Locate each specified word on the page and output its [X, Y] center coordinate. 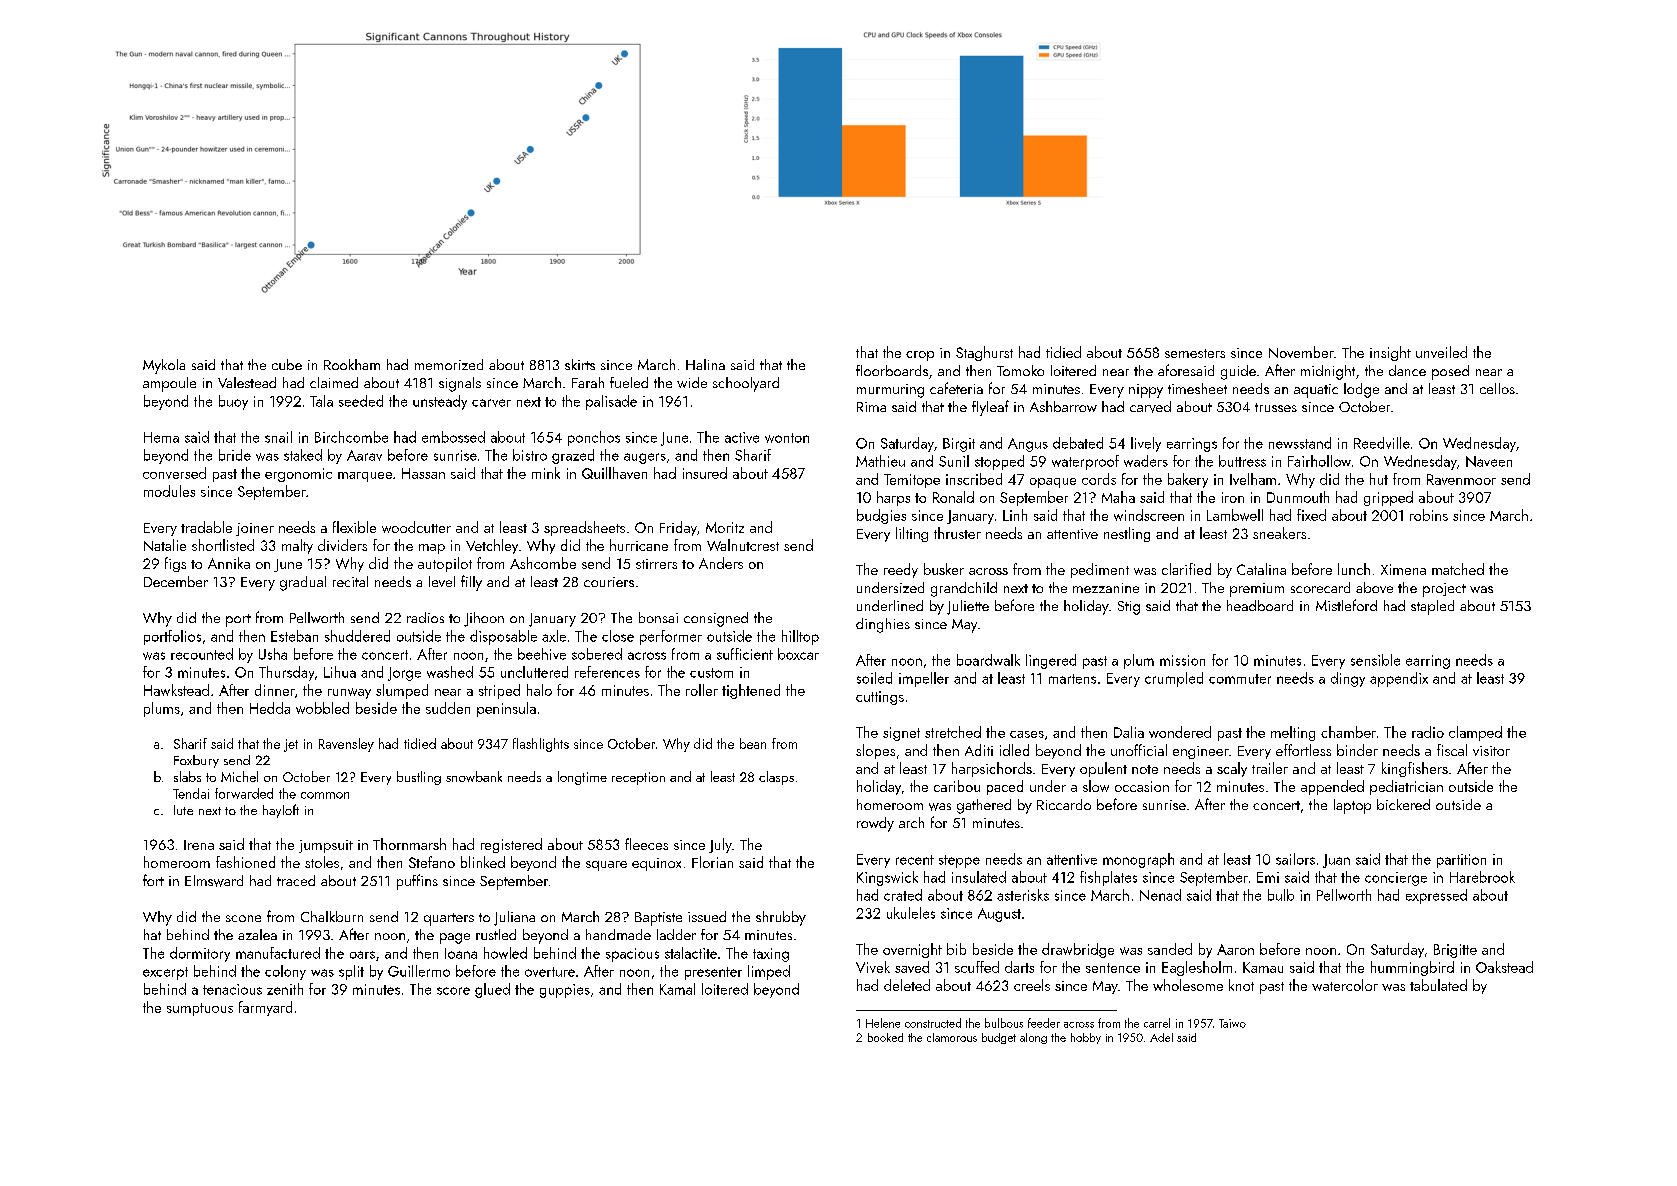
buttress [1242, 461]
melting [1293, 733]
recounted [202, 654]
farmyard [265, 1008]
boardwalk [988, 660]
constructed [933, 1023]
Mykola [164, 366]
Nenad [1160, 895]
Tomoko [1020, 370]
